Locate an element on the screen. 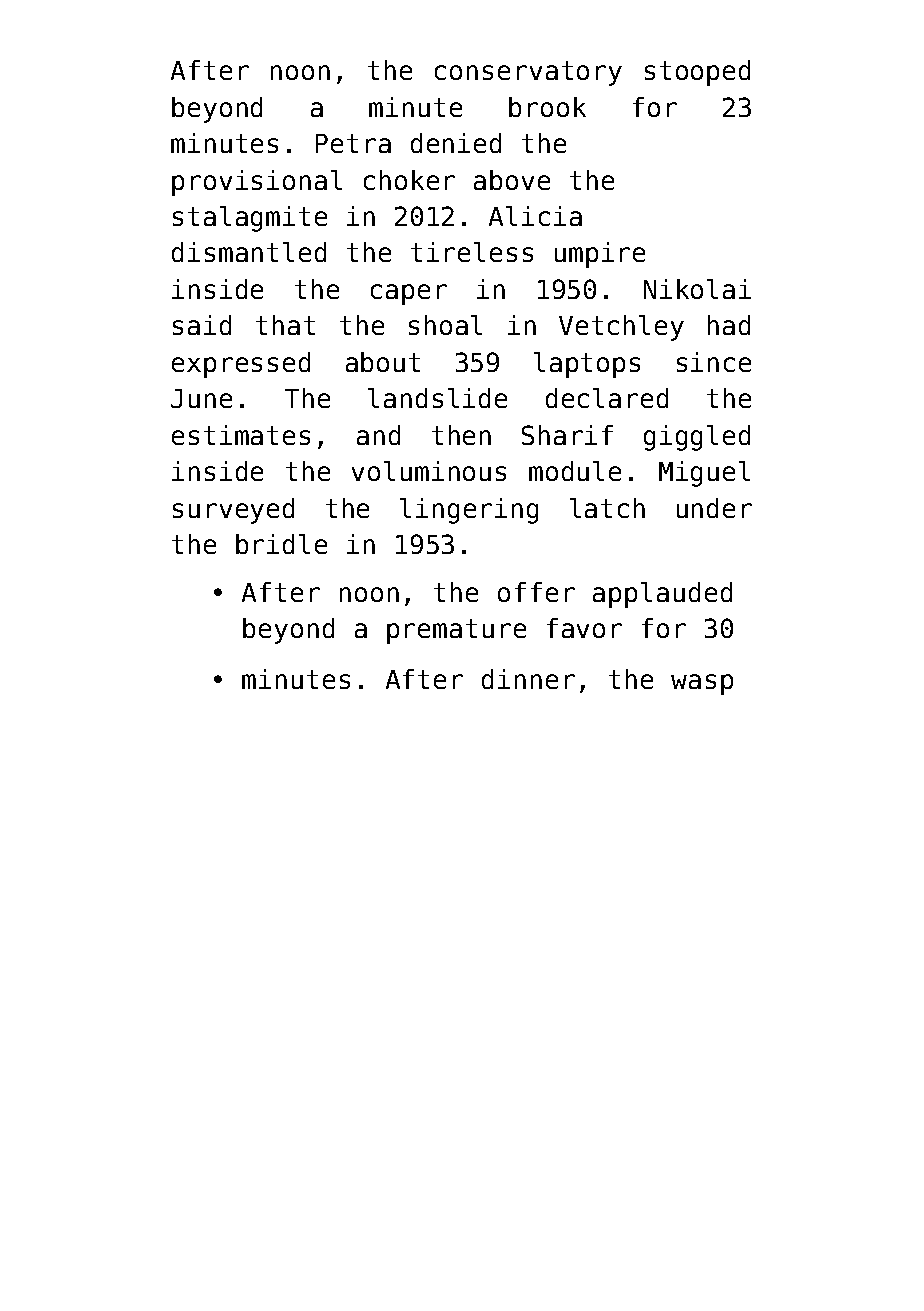 The image size is (924, 1311). offer is located at coordinates (536, 592).
